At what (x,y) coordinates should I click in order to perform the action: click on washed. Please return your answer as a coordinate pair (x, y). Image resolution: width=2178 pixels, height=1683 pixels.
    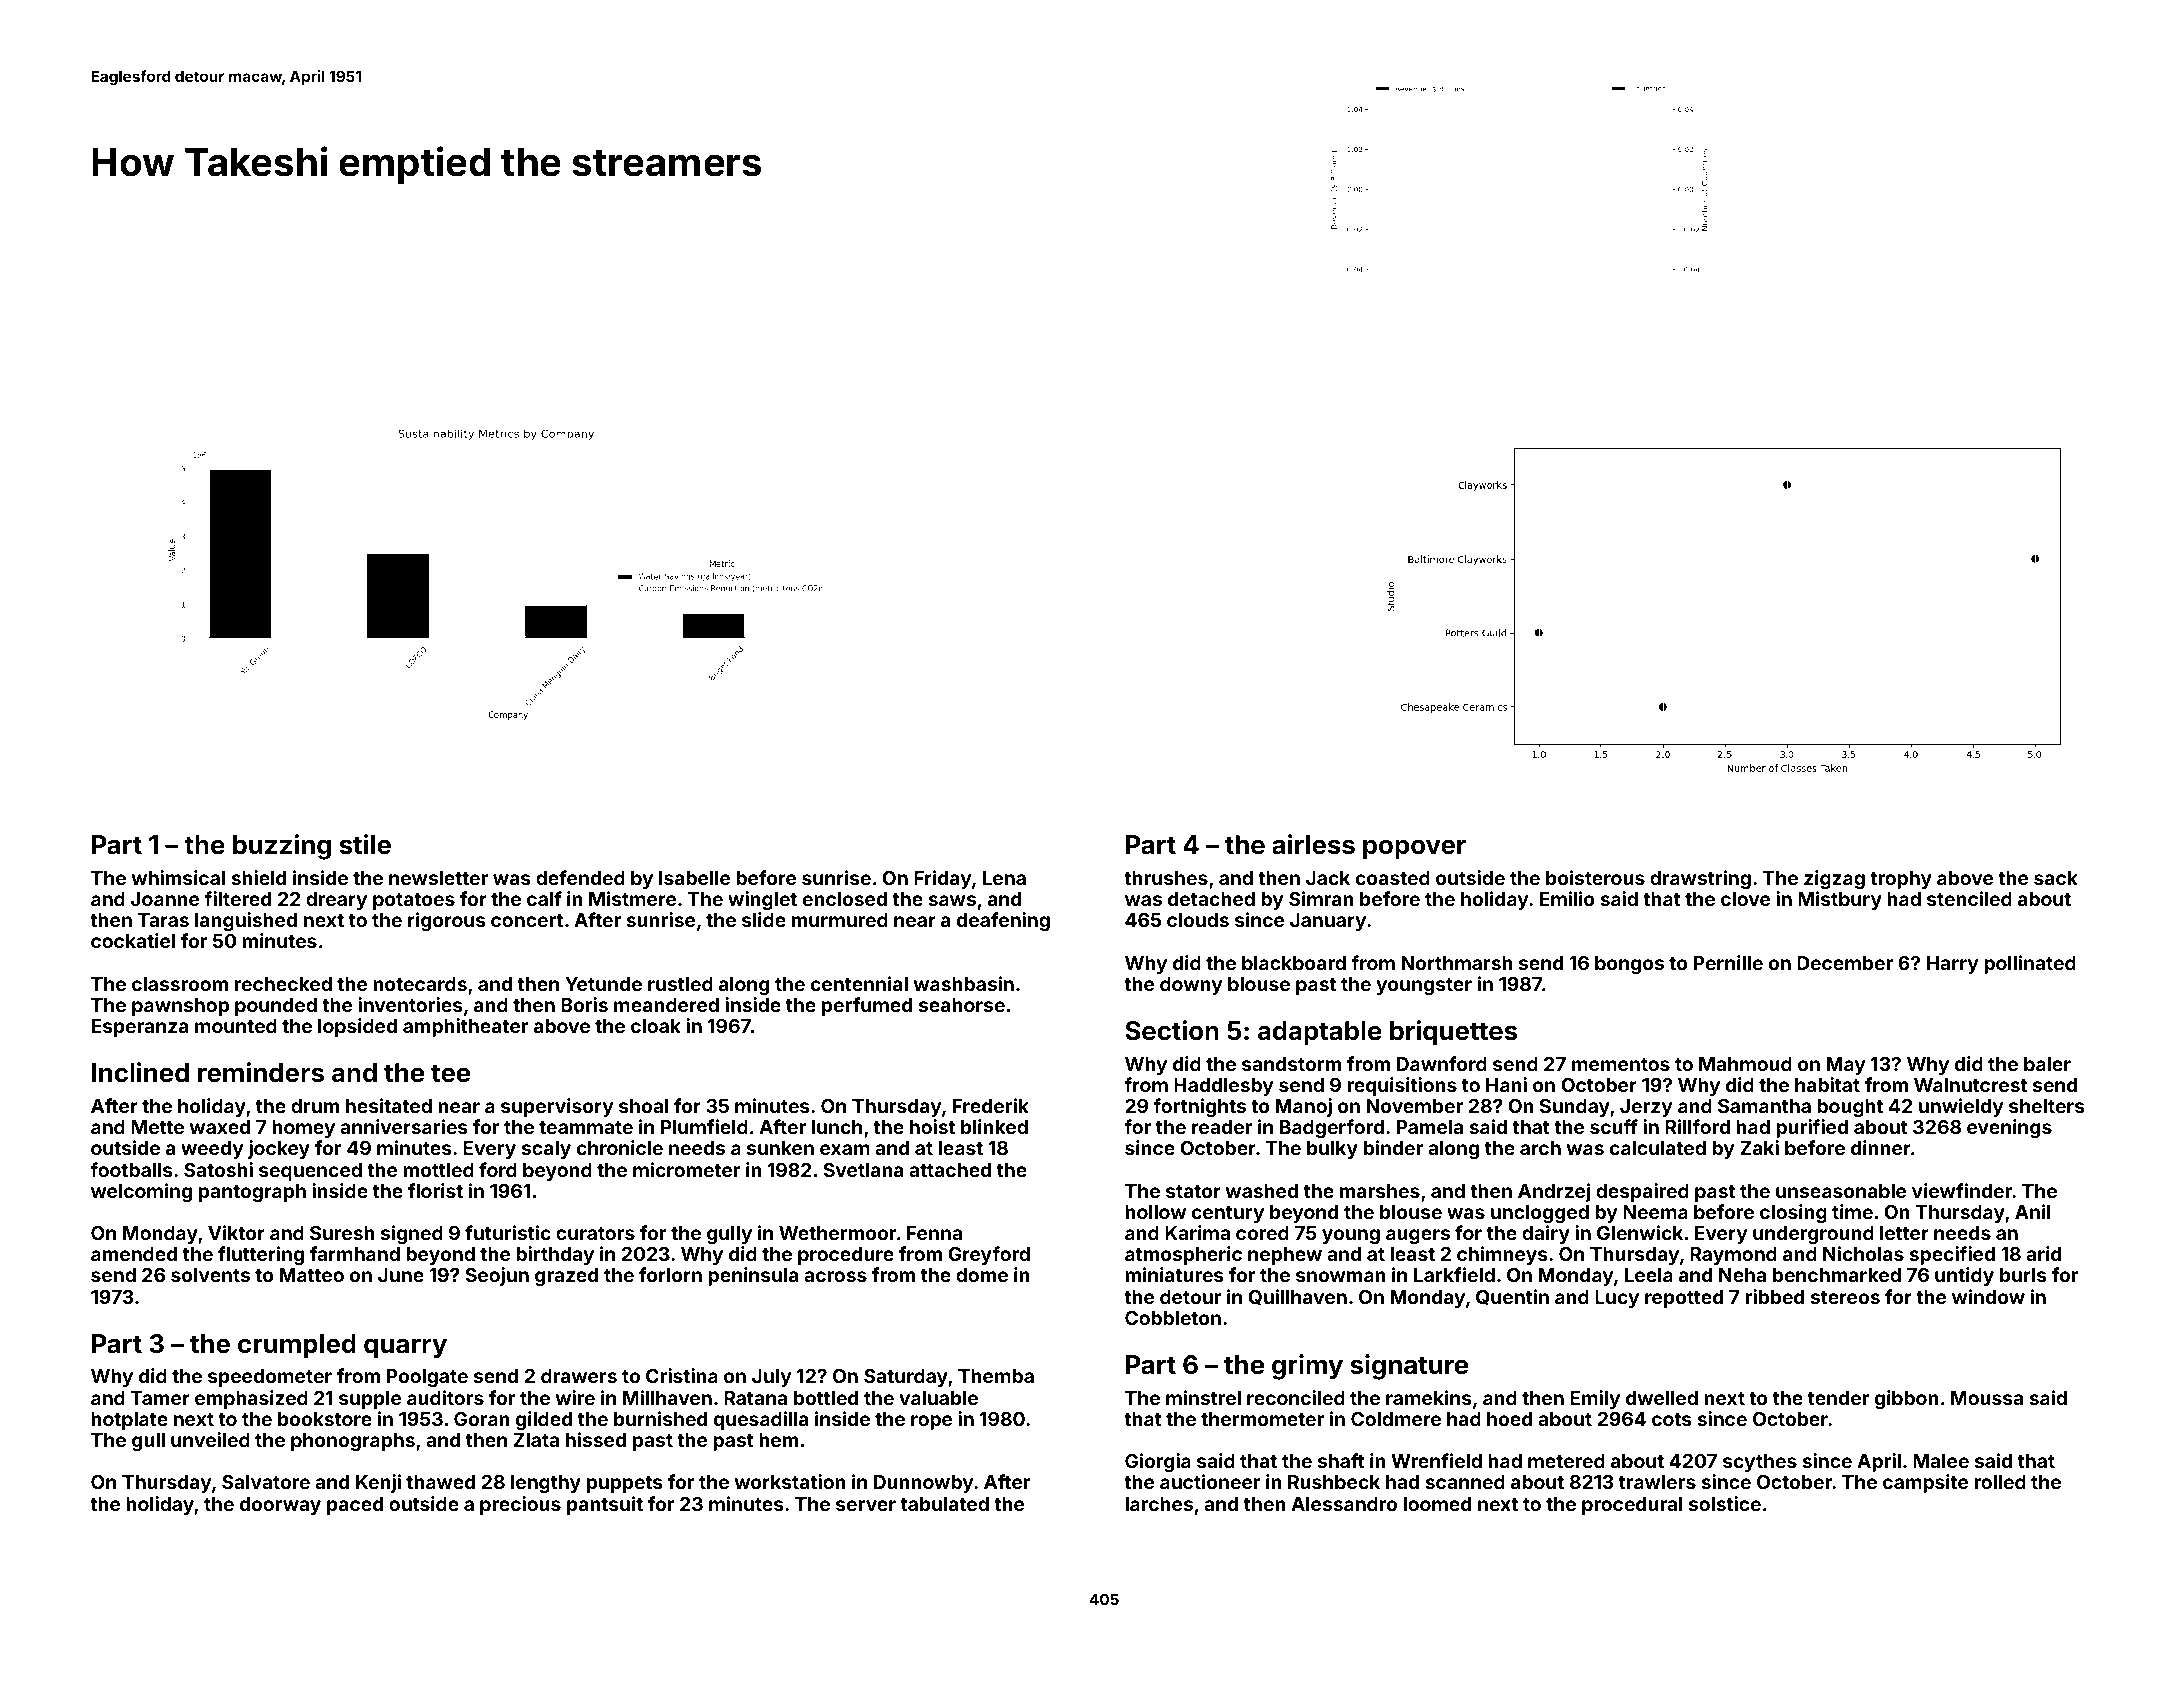
    Looking at the image, I should click on (1262, 1191).
